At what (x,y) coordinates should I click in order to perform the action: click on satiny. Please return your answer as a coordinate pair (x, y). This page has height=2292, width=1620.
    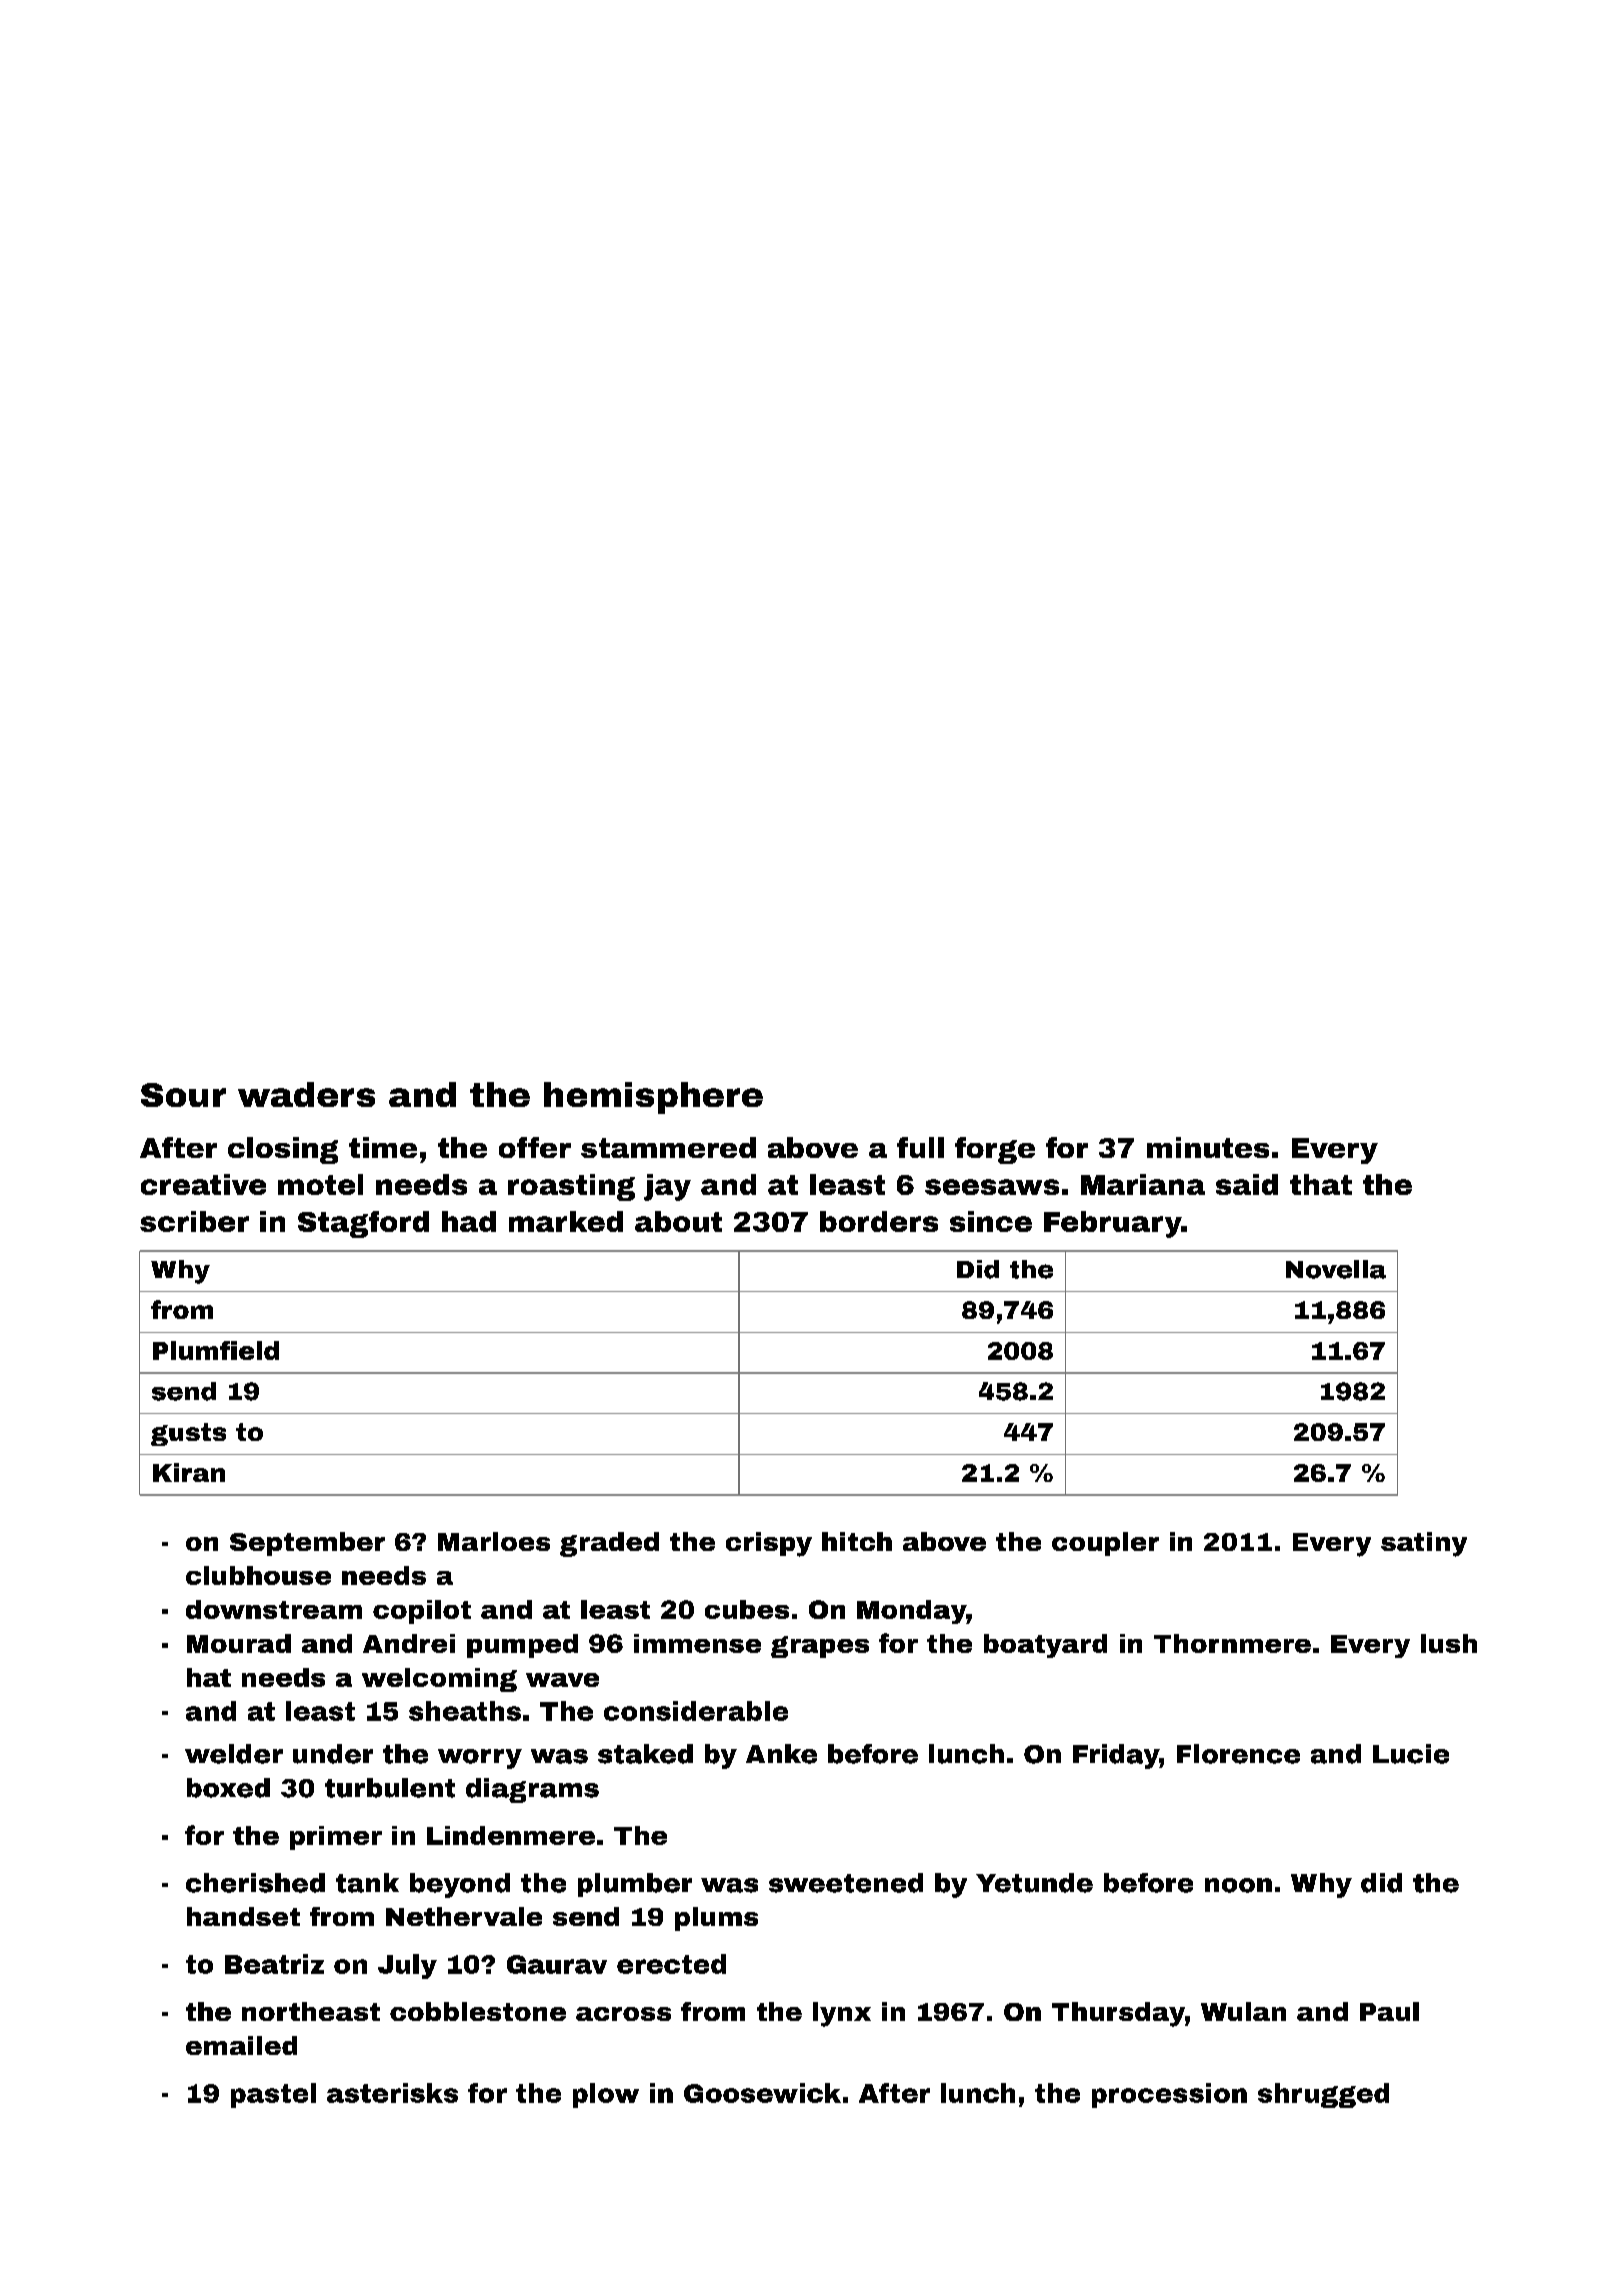
    Looking at the image, I should click on (1424, 1544).
